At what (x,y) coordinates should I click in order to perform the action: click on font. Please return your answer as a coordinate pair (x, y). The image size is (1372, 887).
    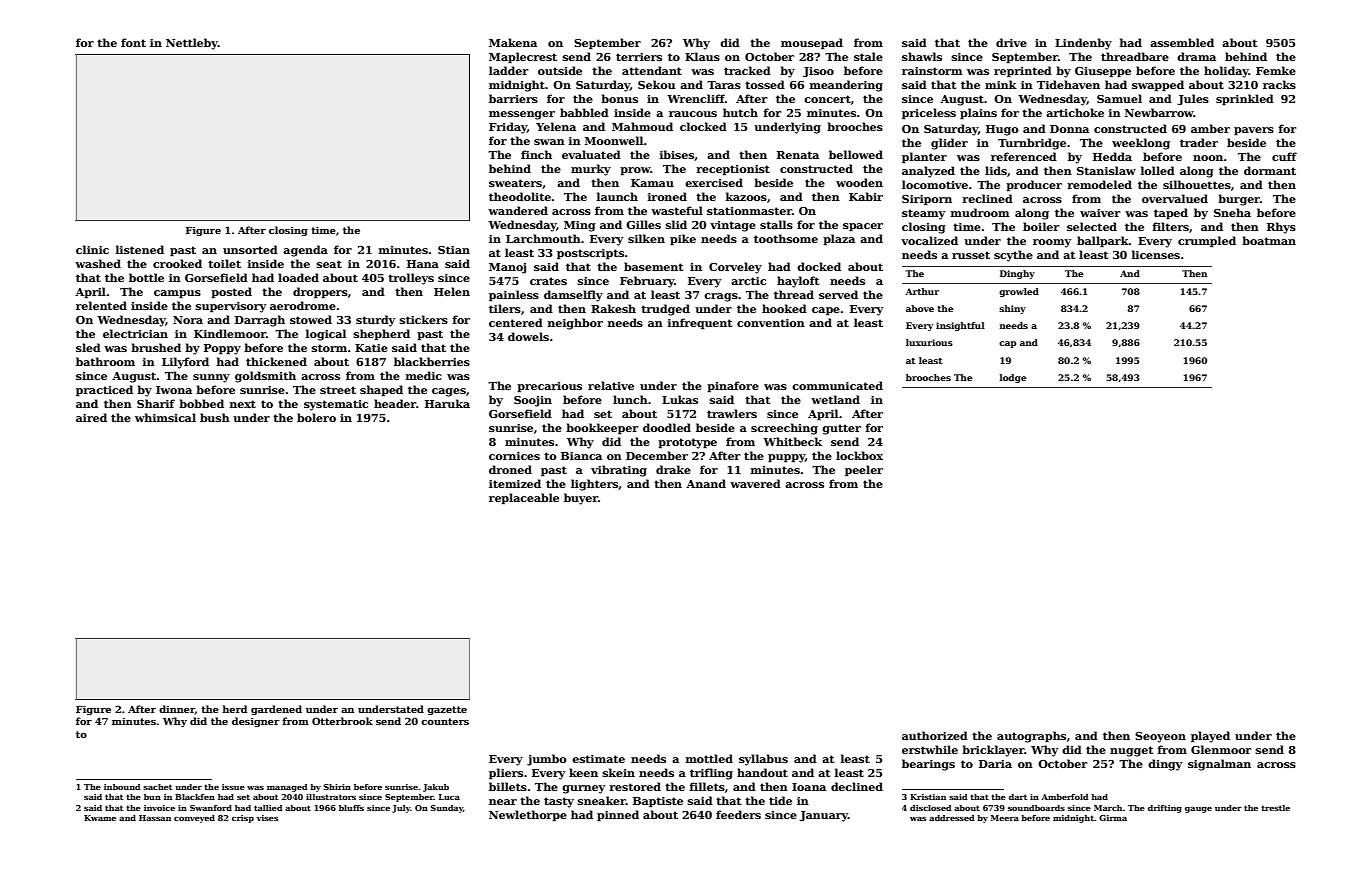
    Looking at the image, I should click on (133, 42).
